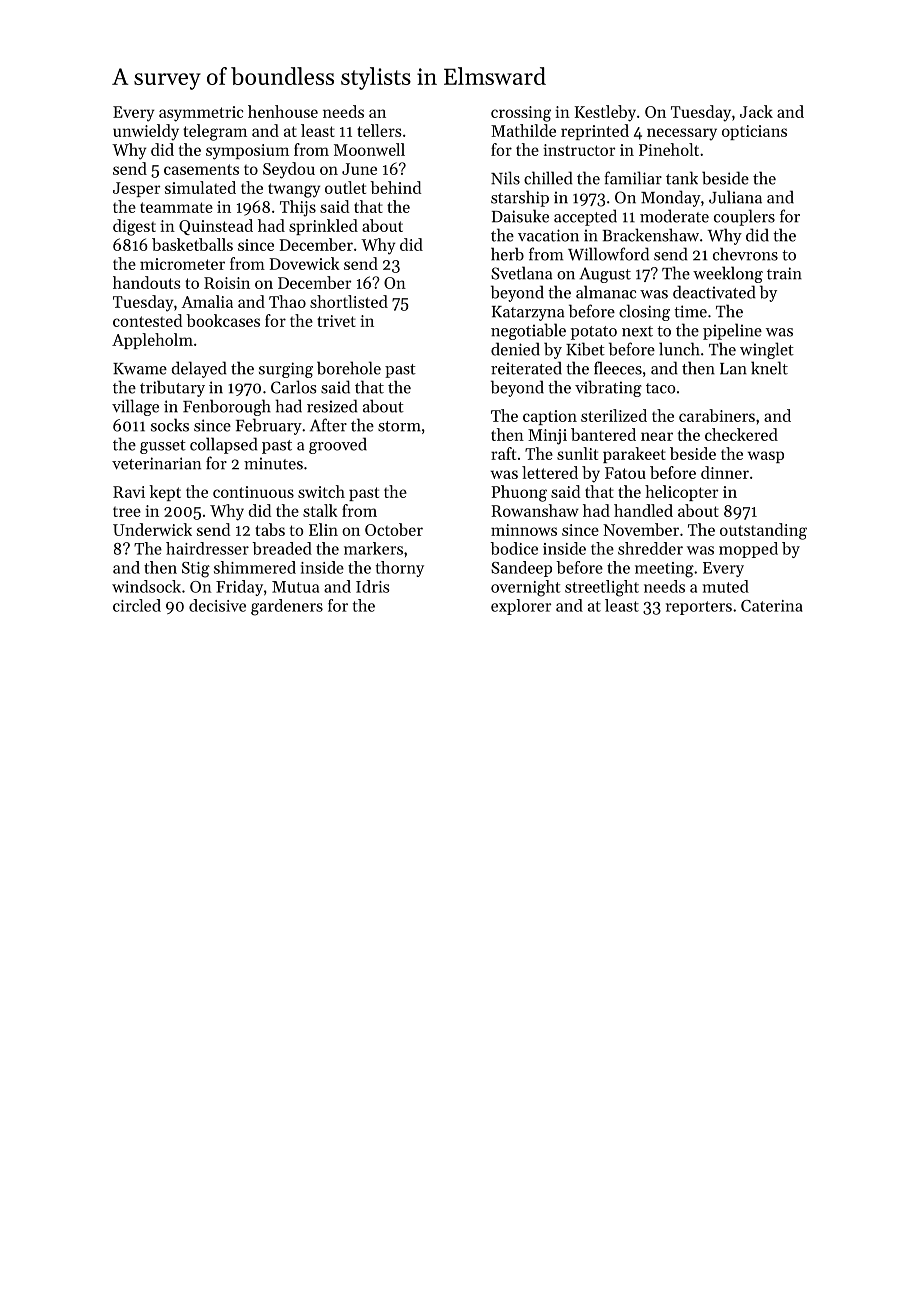 The height and width of the image is (1311, 924). Describe the element at coordinates (521, 114) in the image. I see `crossing` at that location.
